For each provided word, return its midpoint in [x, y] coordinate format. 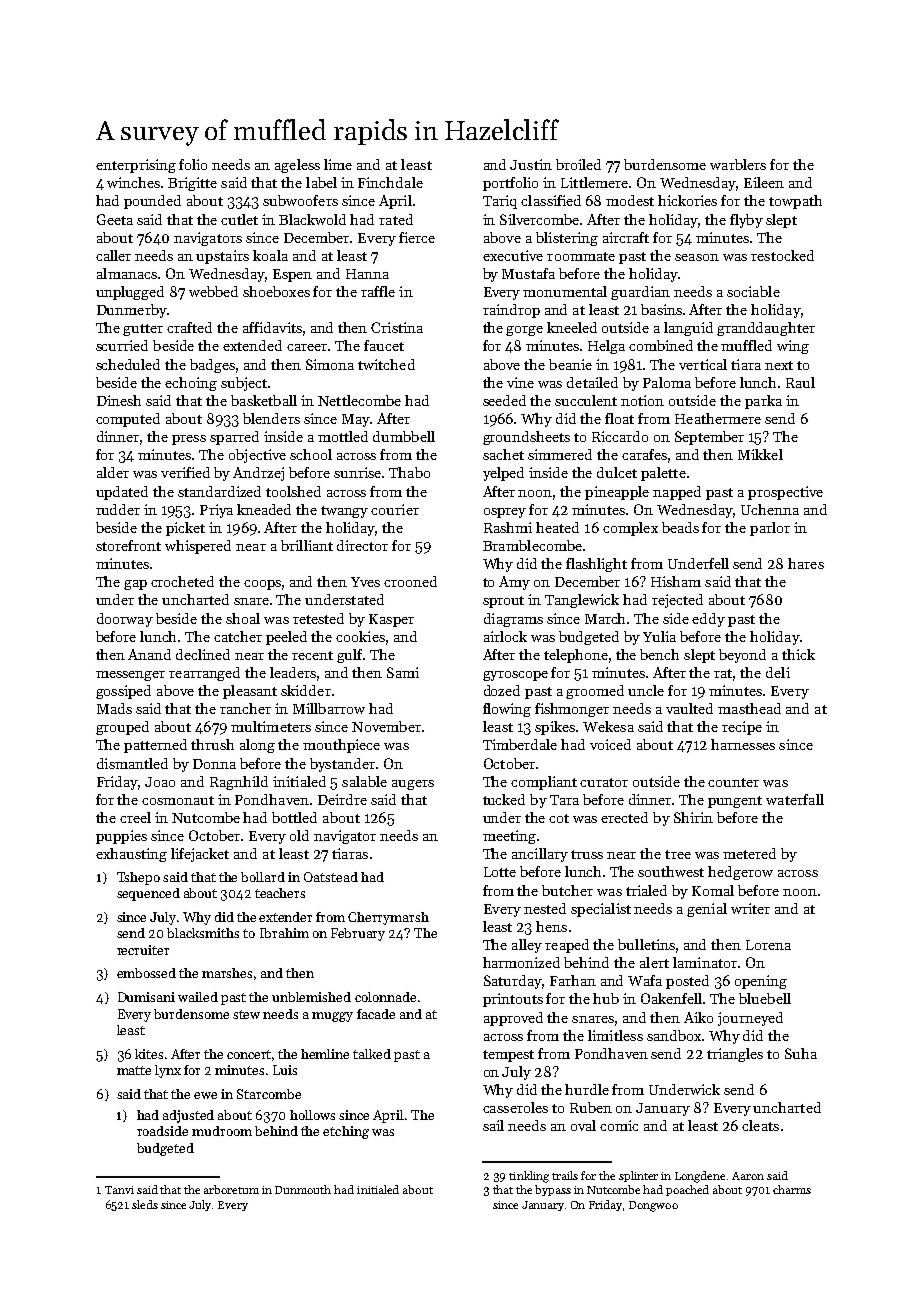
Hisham [676, 581]
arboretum [231, 1189]
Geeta [115, 219]
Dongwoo [653, 1206]
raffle [378, 291]
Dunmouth [303, 1189]
